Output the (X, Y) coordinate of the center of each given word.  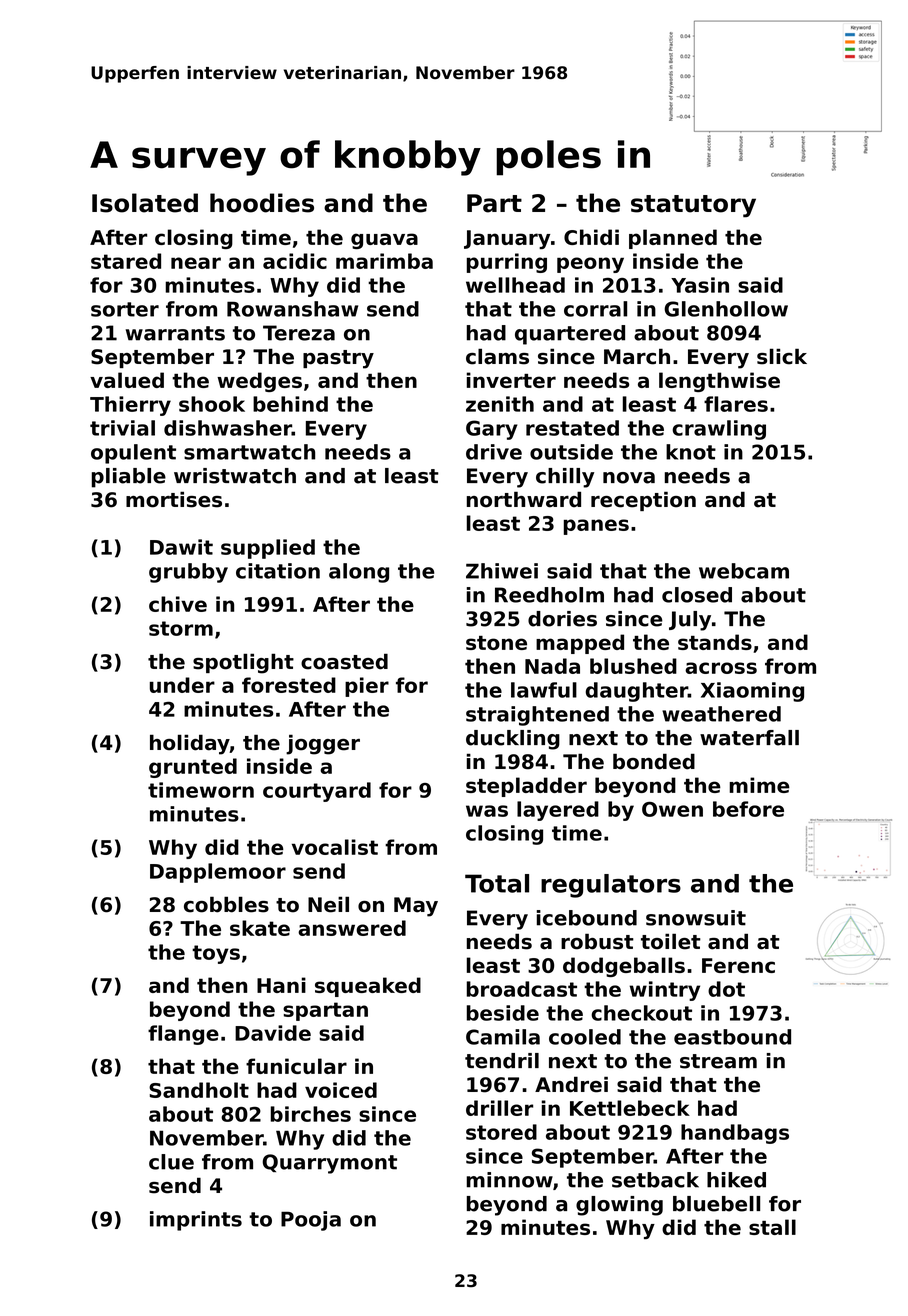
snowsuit (696, 918)
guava (384, 241)
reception (643, 501)
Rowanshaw (292, 309)
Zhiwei (502, 571)
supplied (268, 549)
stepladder (526, 787)
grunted (193, 768)
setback (655, 1180)
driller (499, 1108)
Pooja (311, 1221)
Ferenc (738, 965)
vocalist (335, 847)
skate (260, 928)
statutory (693, 206)
